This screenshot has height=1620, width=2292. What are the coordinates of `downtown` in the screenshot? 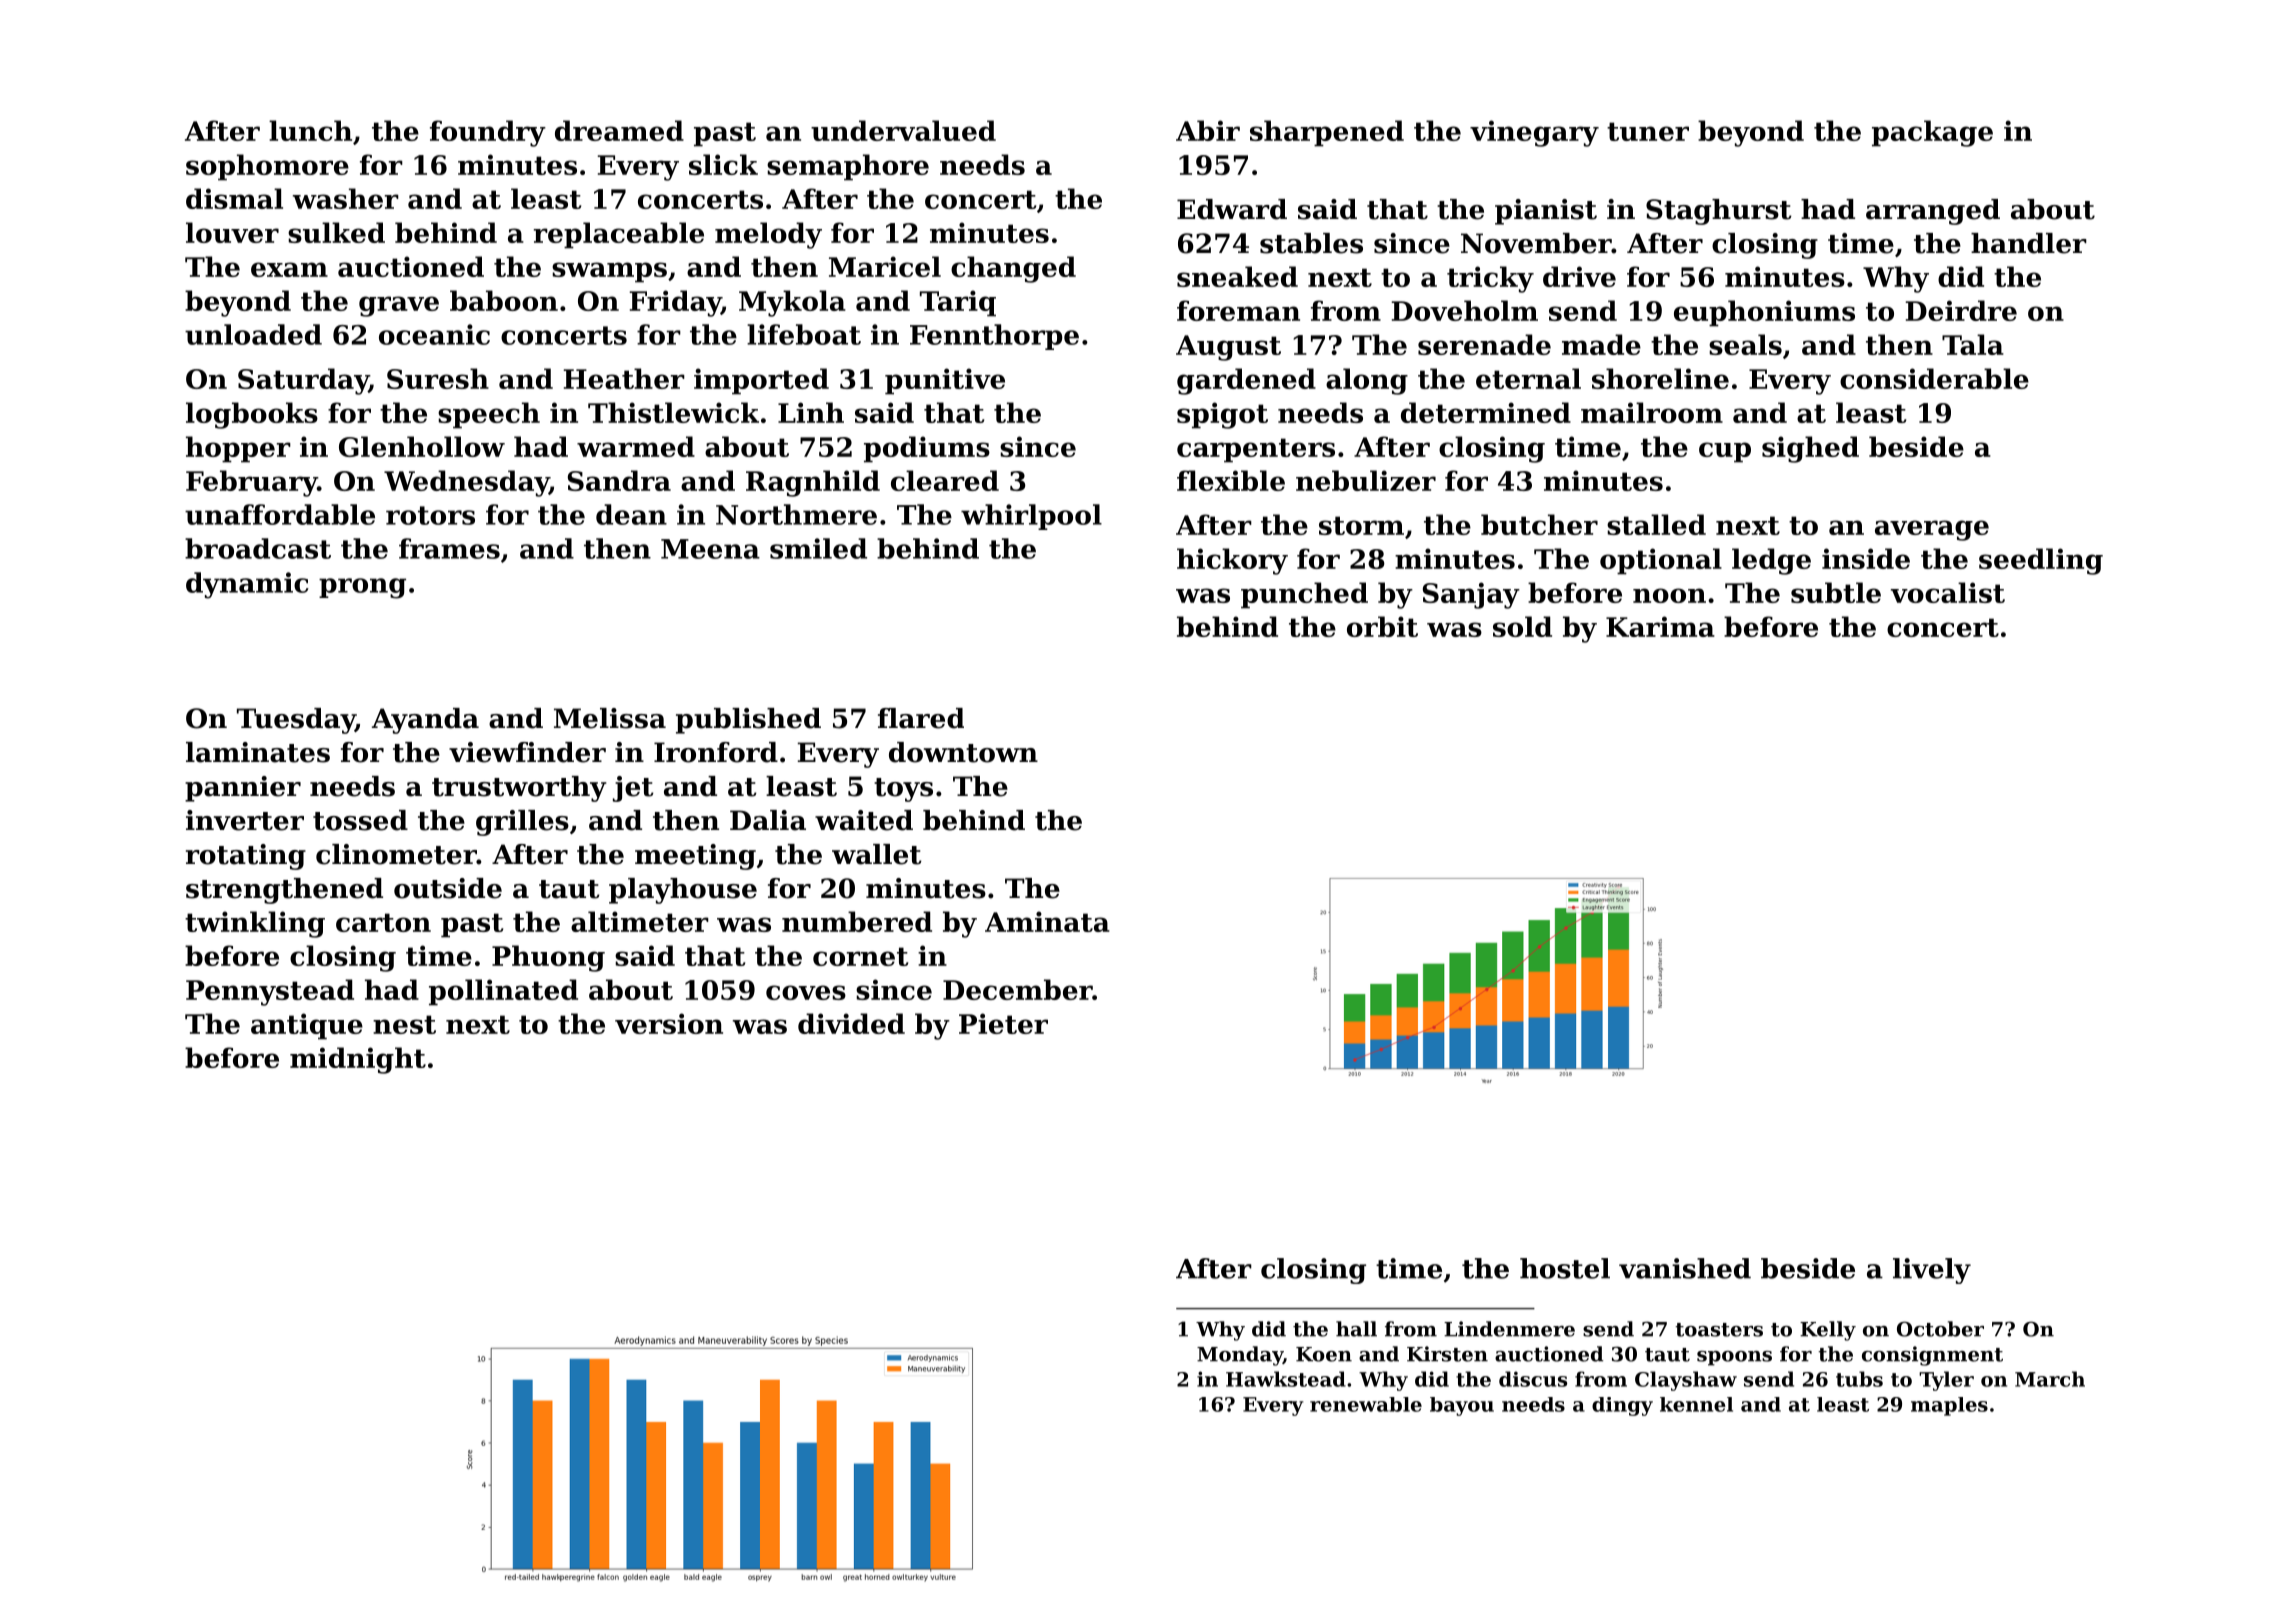 It's located at (963, 752).
